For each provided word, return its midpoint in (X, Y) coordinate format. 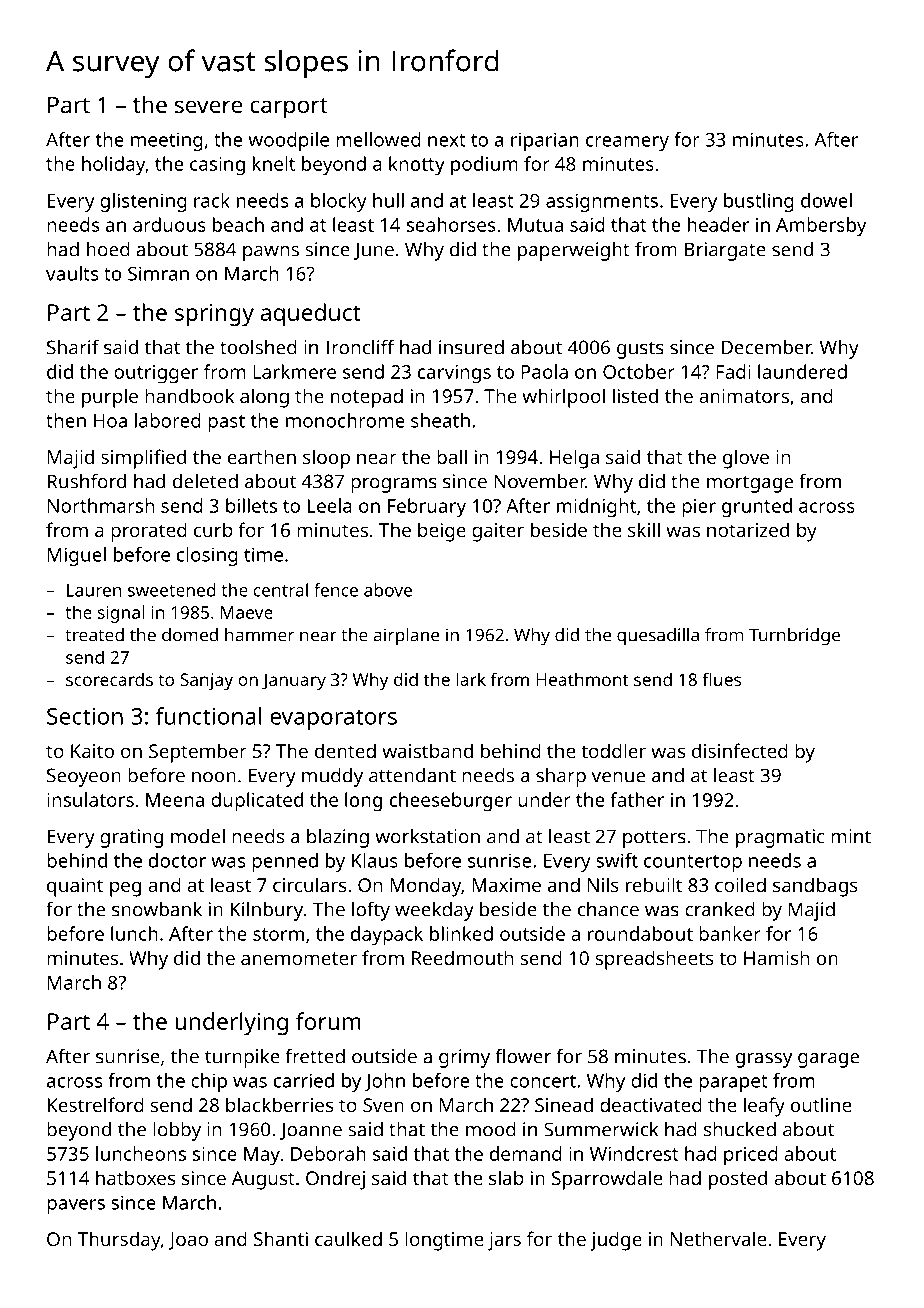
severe (208, 106)
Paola (544, 371)
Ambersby (821, 227)
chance (608, 909)
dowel (826, 200)
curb (213, 529)
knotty (417, 166)
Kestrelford (96, 1104)
